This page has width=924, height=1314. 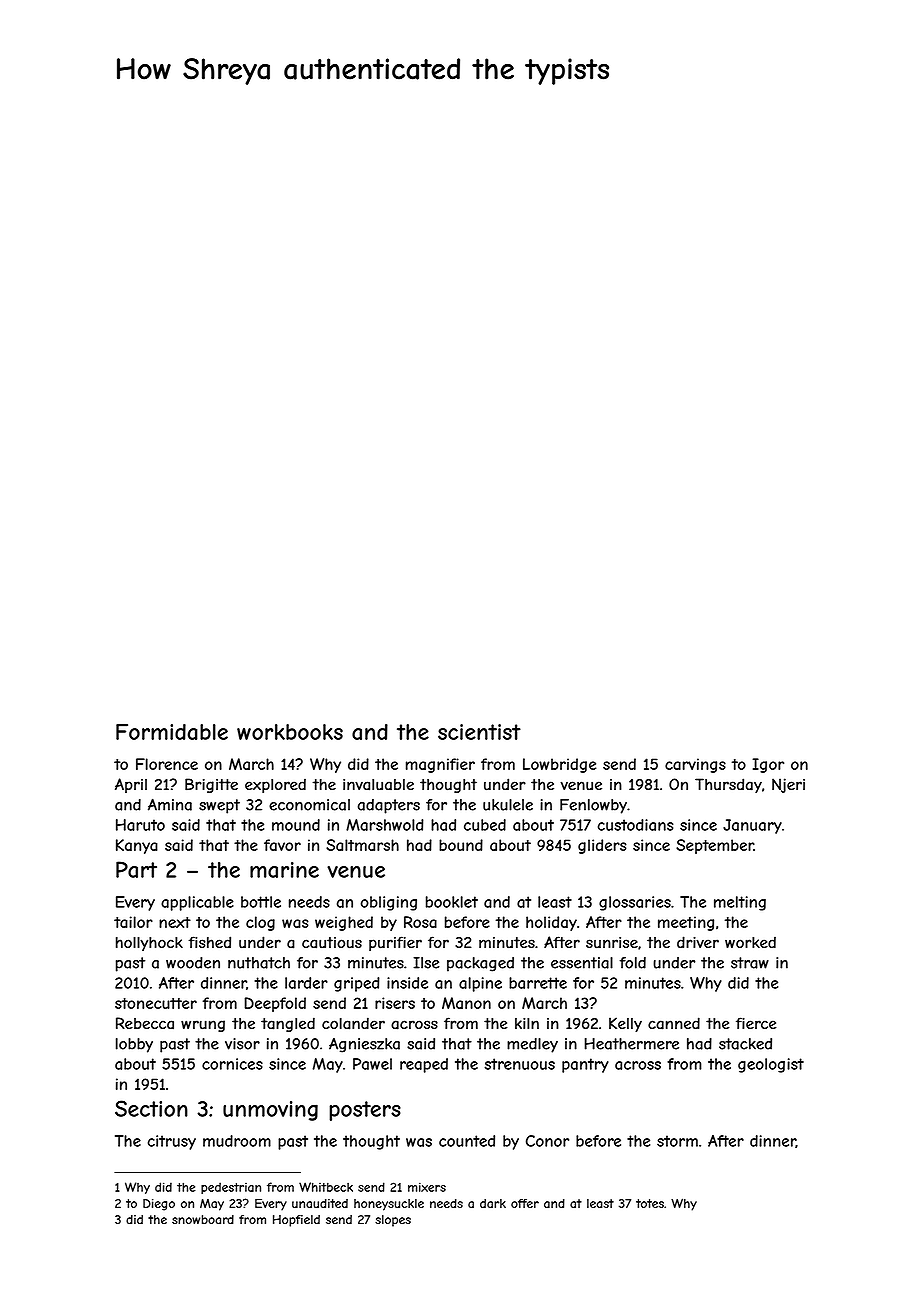 What do you see at coordinates (211, 785) in the page?
I see `Brigitte` at bounding box center [211, 785].
